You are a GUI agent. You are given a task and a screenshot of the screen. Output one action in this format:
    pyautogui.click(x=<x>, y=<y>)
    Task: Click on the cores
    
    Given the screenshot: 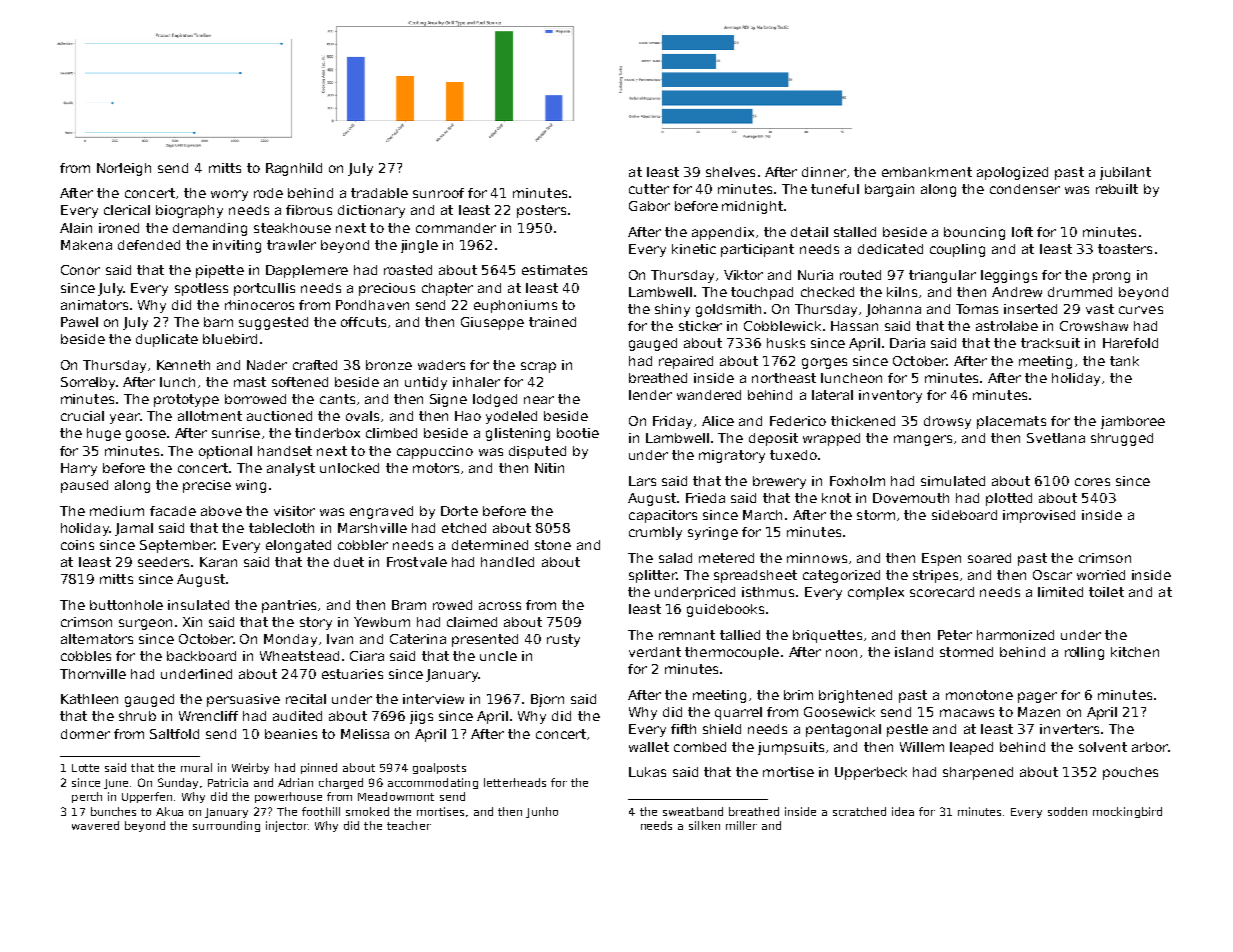 What is the action you would take?
    pyautogui.click(x=1092, y=482)
